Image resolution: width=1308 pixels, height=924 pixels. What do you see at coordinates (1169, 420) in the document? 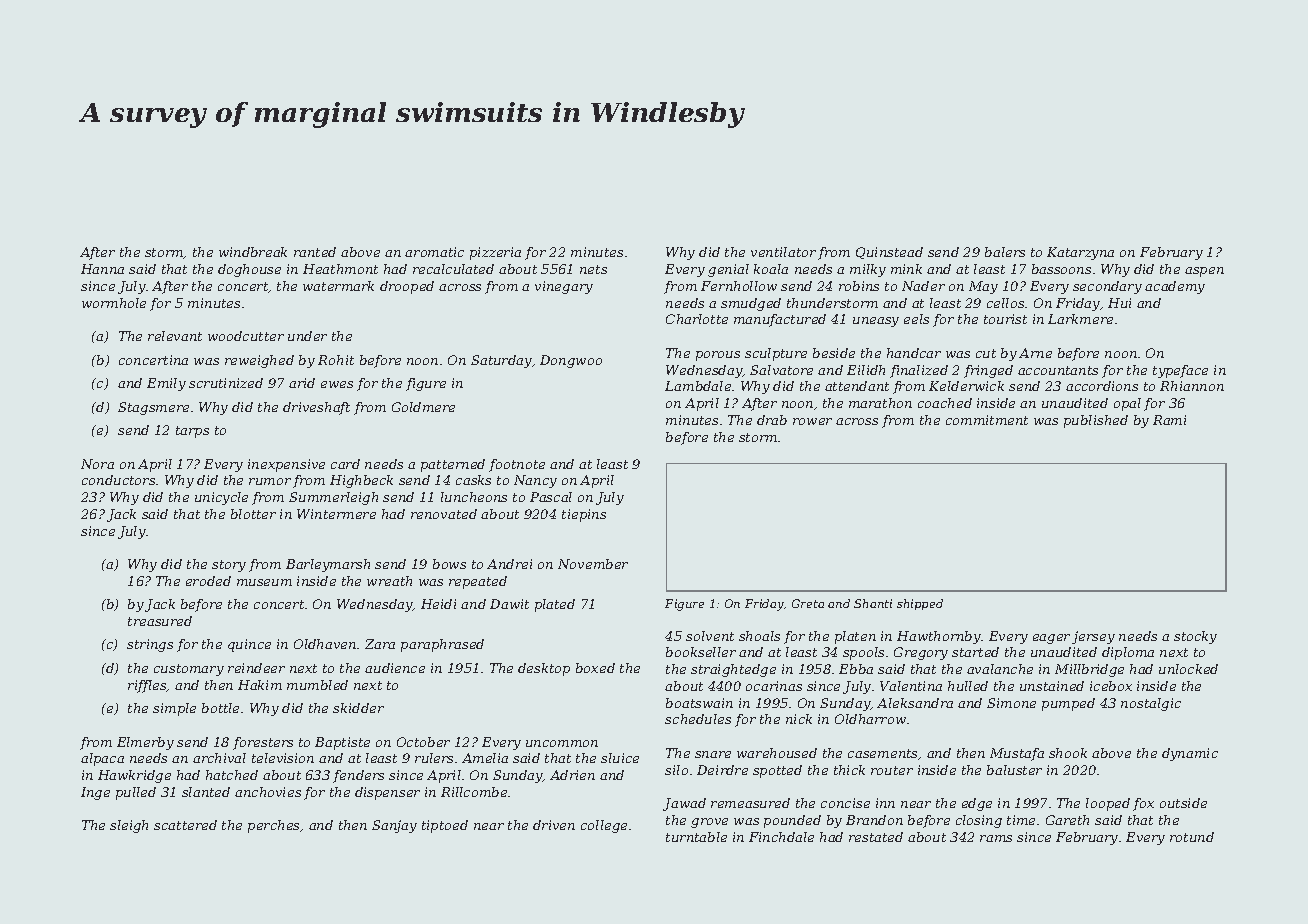
I see `Rami` at bounding box center [1169, 420].
